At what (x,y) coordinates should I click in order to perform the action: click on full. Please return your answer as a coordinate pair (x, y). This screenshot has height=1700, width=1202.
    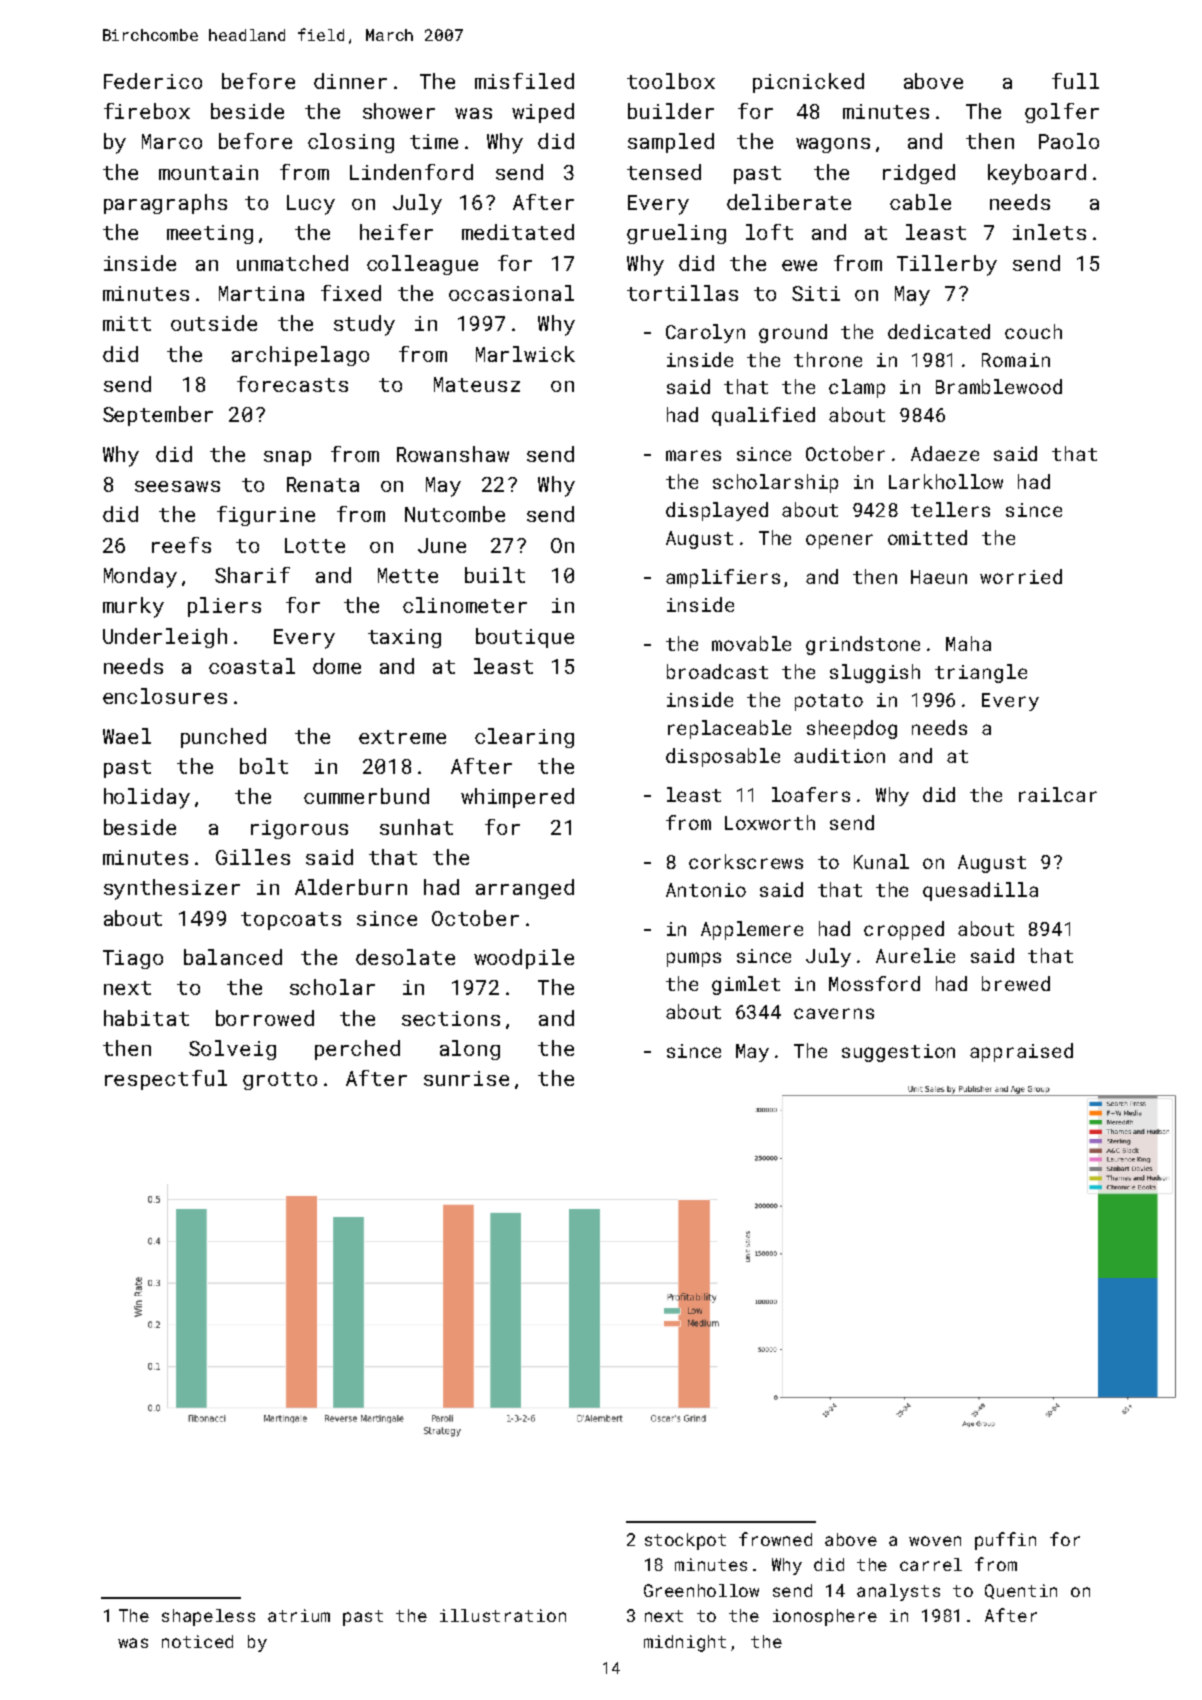
    Looking at the image, I should click on (1075, 81).
